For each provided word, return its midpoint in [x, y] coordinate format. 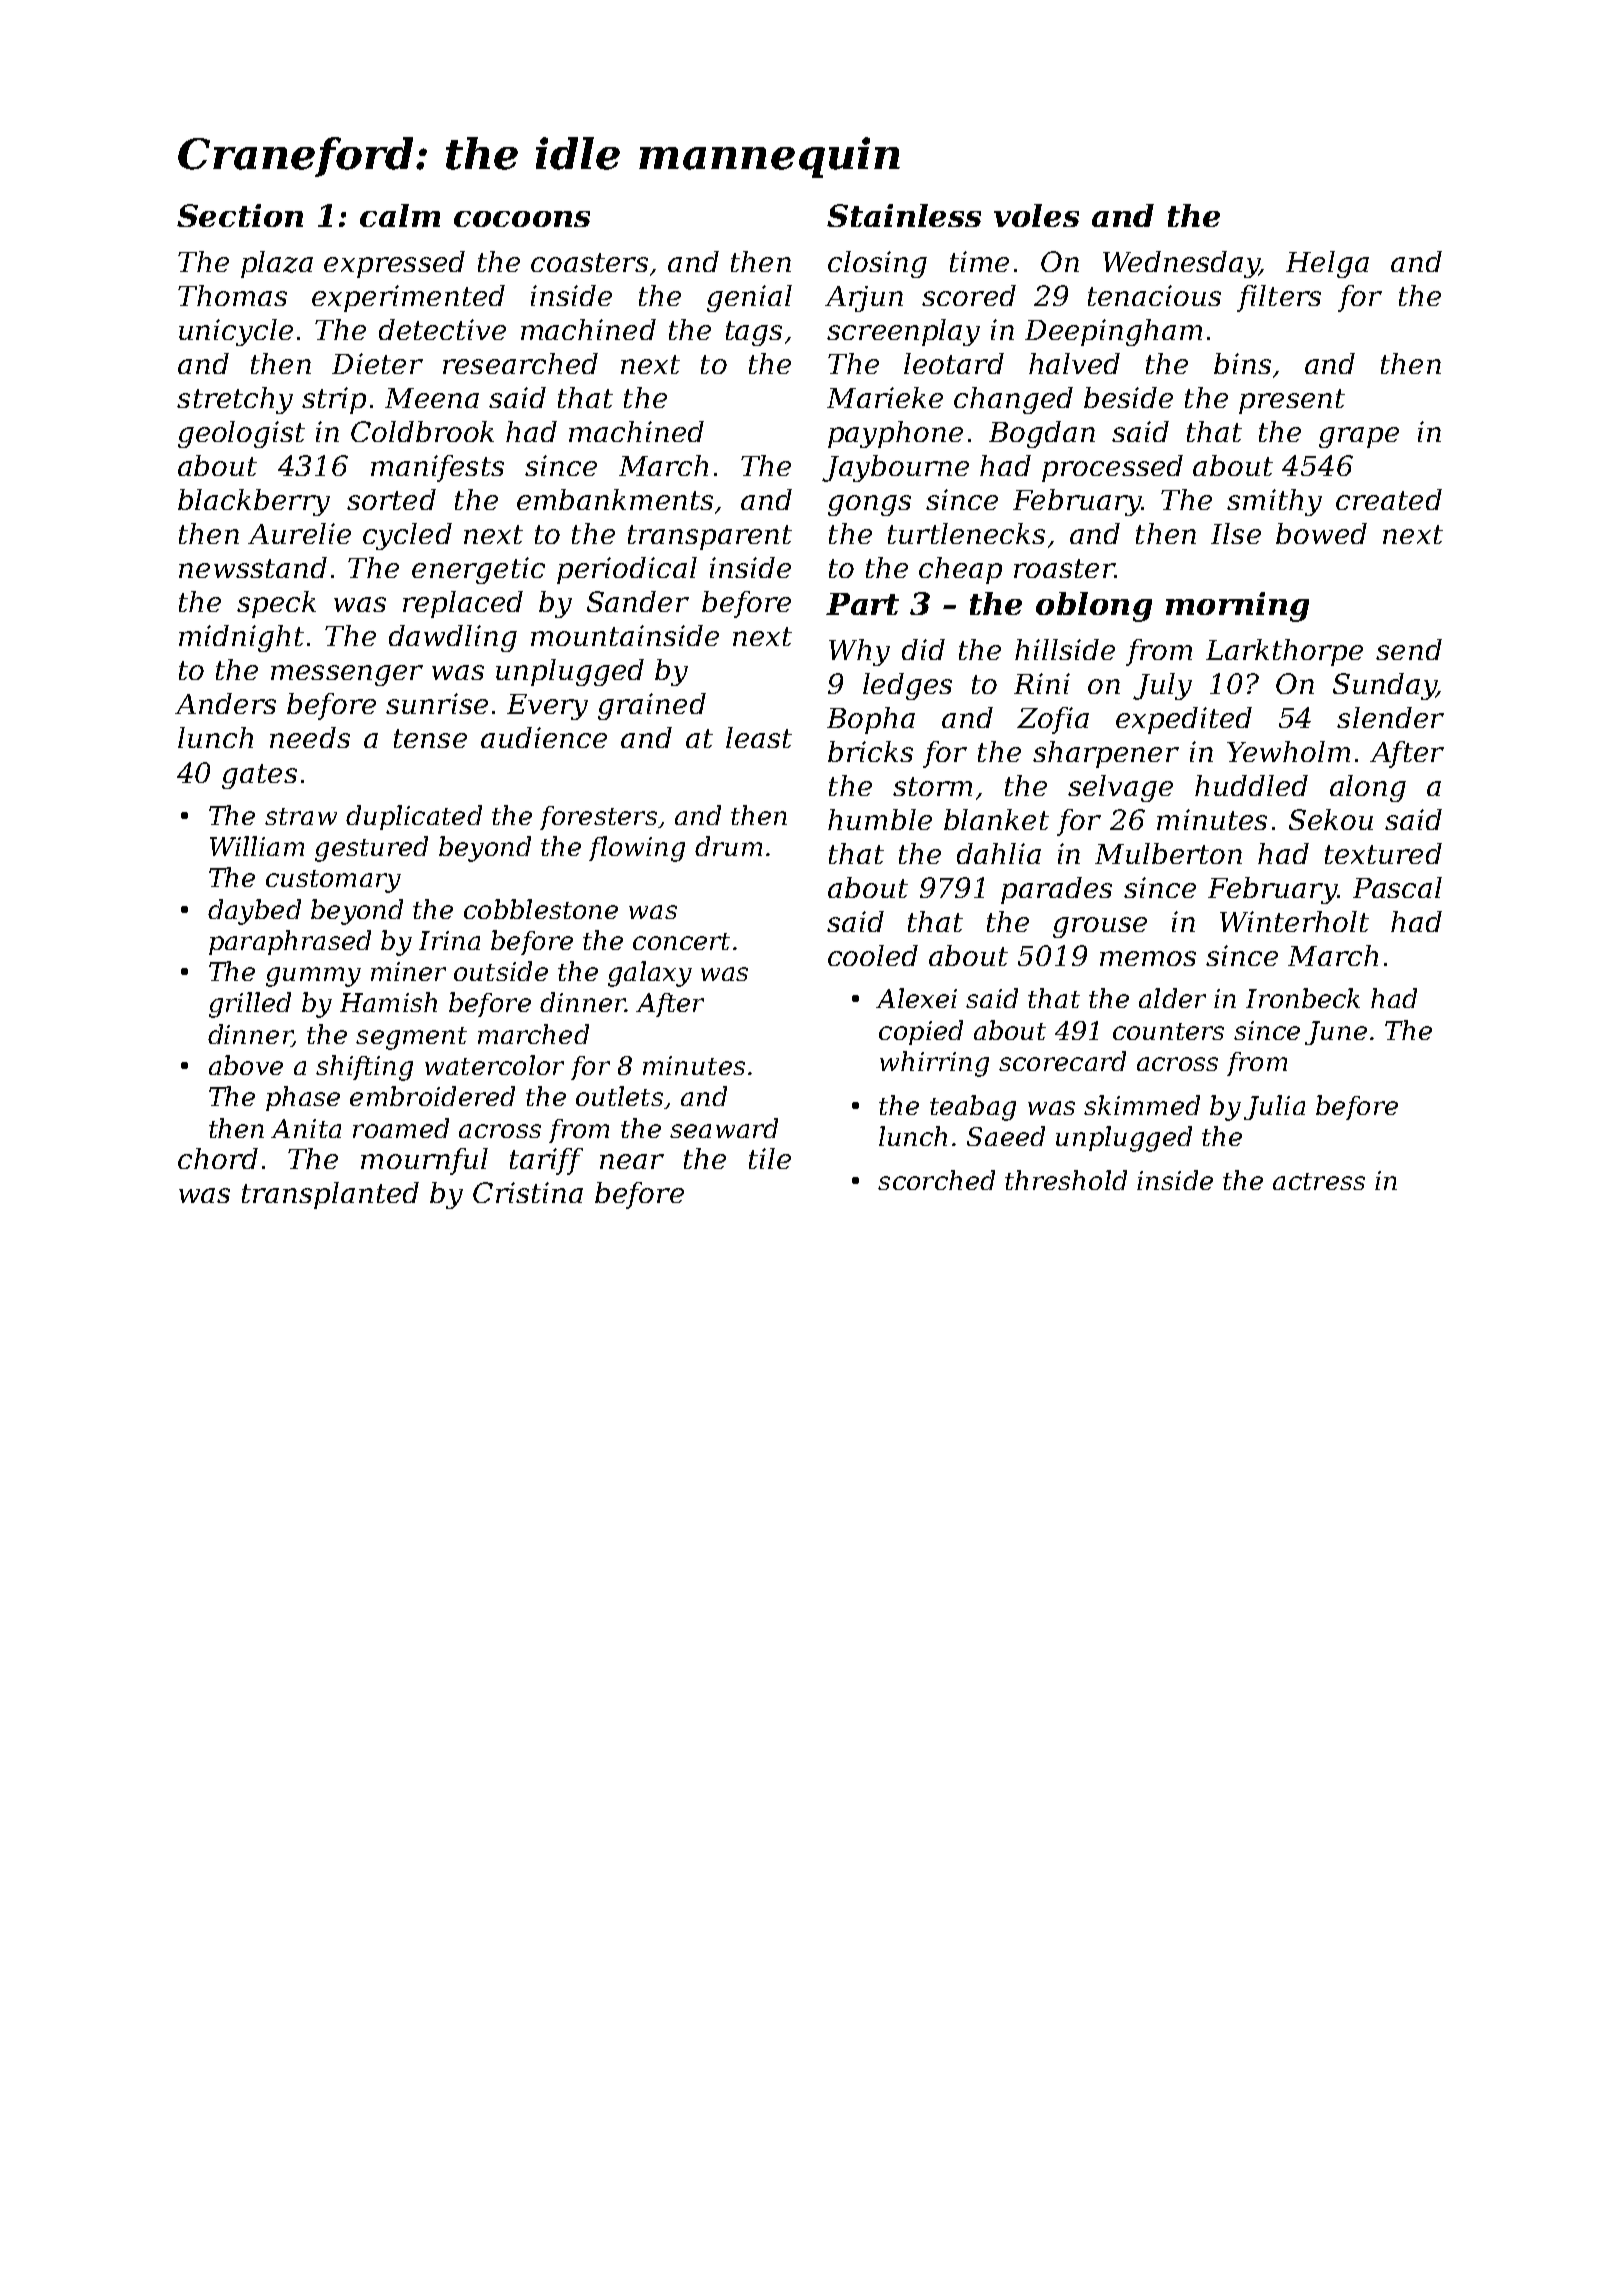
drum [728, 846]
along [1368, 788]
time [979, 261]
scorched [936, 1180]
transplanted [330, 1195]
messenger [347, 675]
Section [240, 215]
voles [1036, 215]
